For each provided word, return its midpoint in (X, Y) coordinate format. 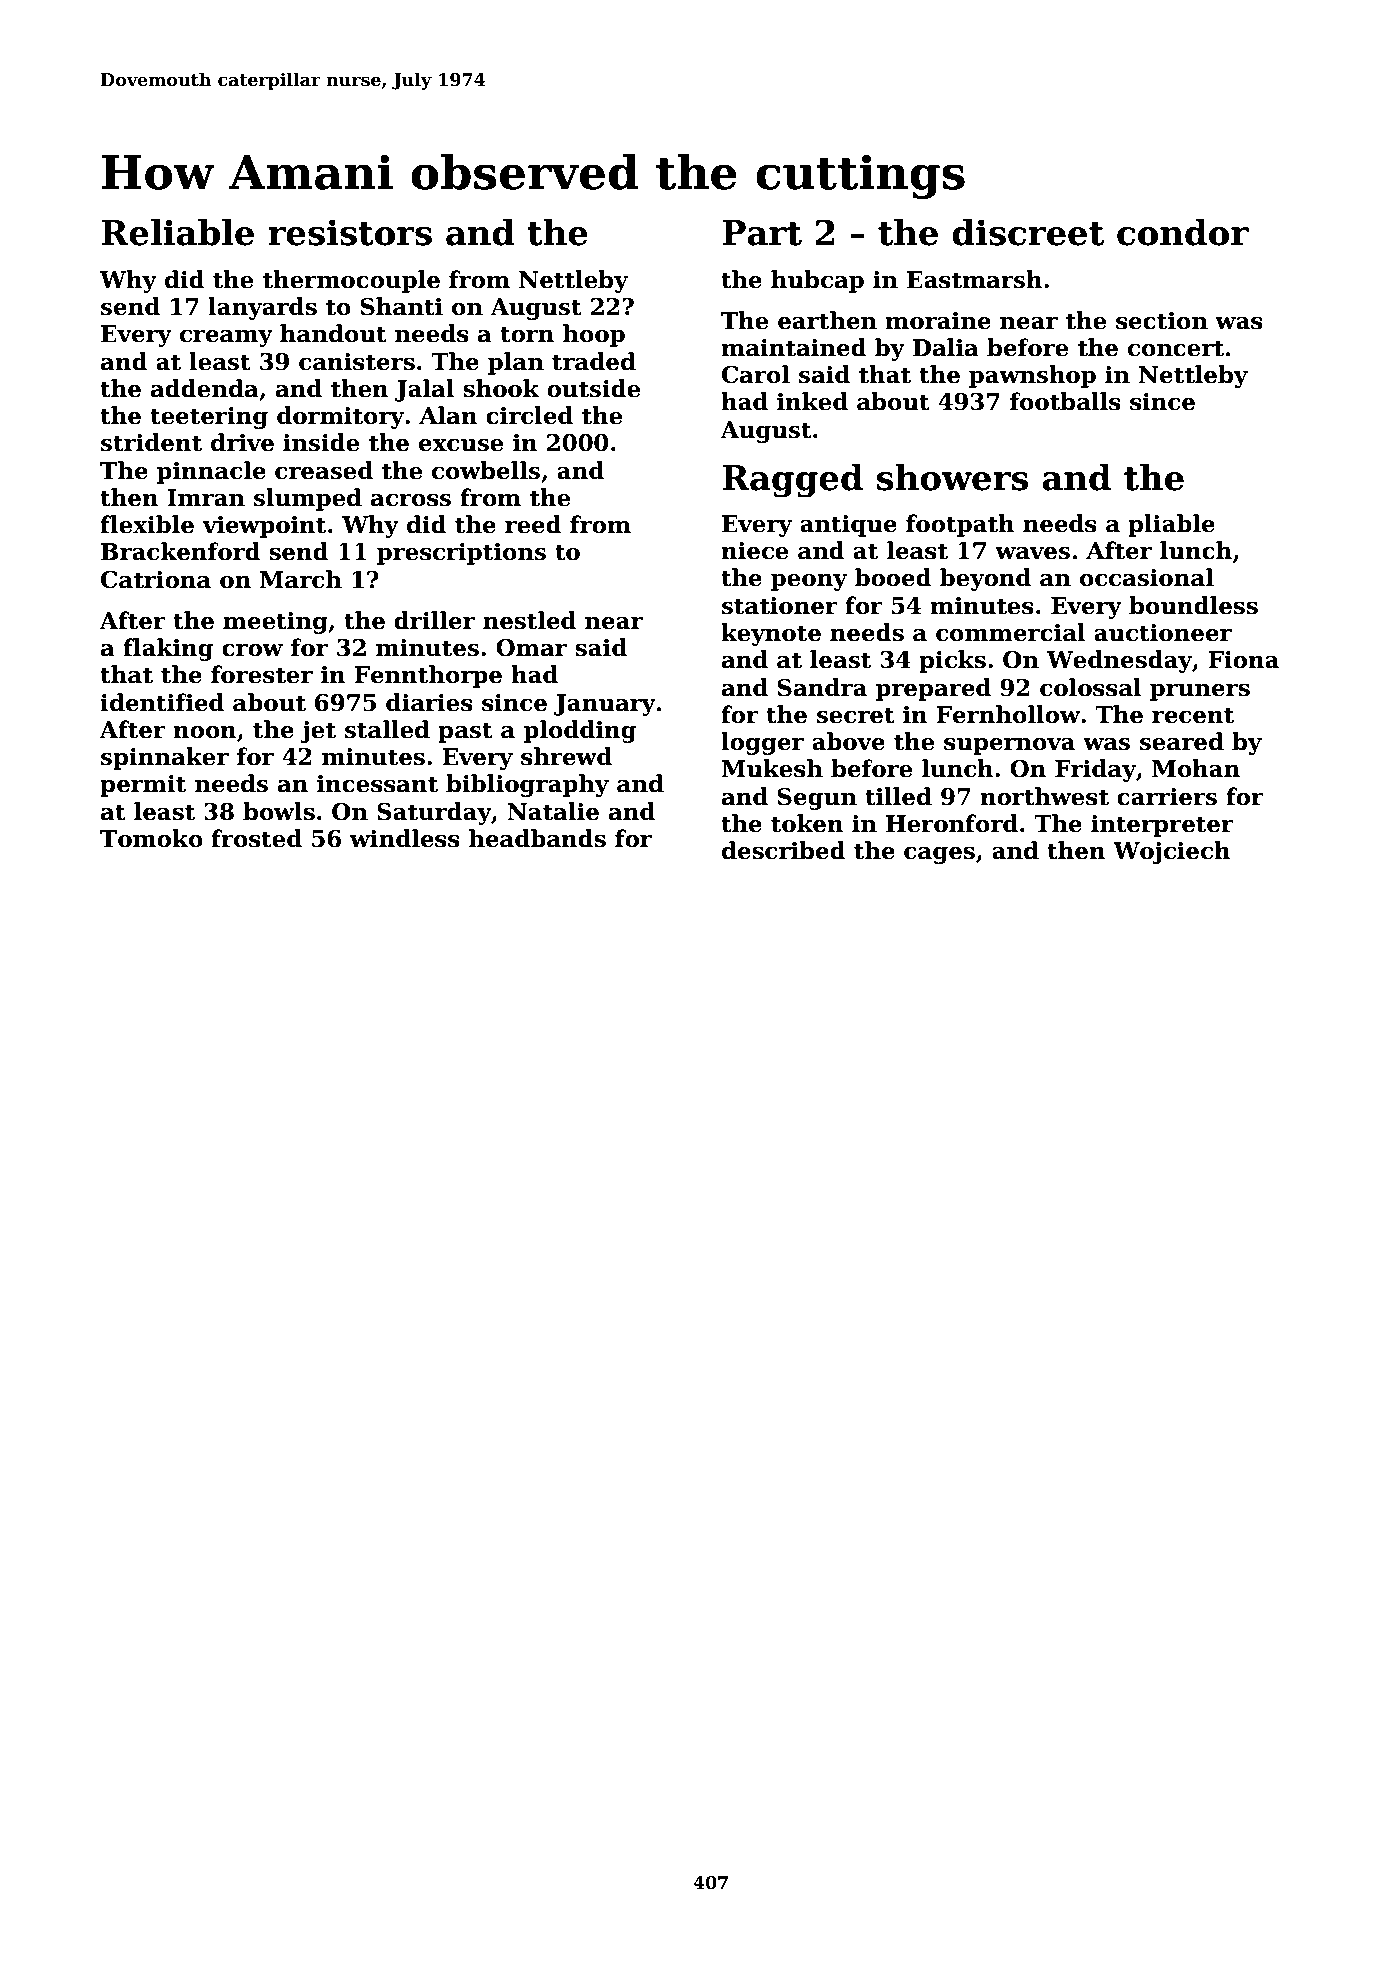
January (605, 705)
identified (162, 702)
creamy (226, 338)
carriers (1167, 797)
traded (594, 361)
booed (893, 577)
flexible (147, 524)
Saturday (434, 813)
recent (1193, 715)
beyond (985, 579)
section (1162, 321)
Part (762, 233)
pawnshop (1032, 376)
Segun (817, 799)
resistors (350, 232)
